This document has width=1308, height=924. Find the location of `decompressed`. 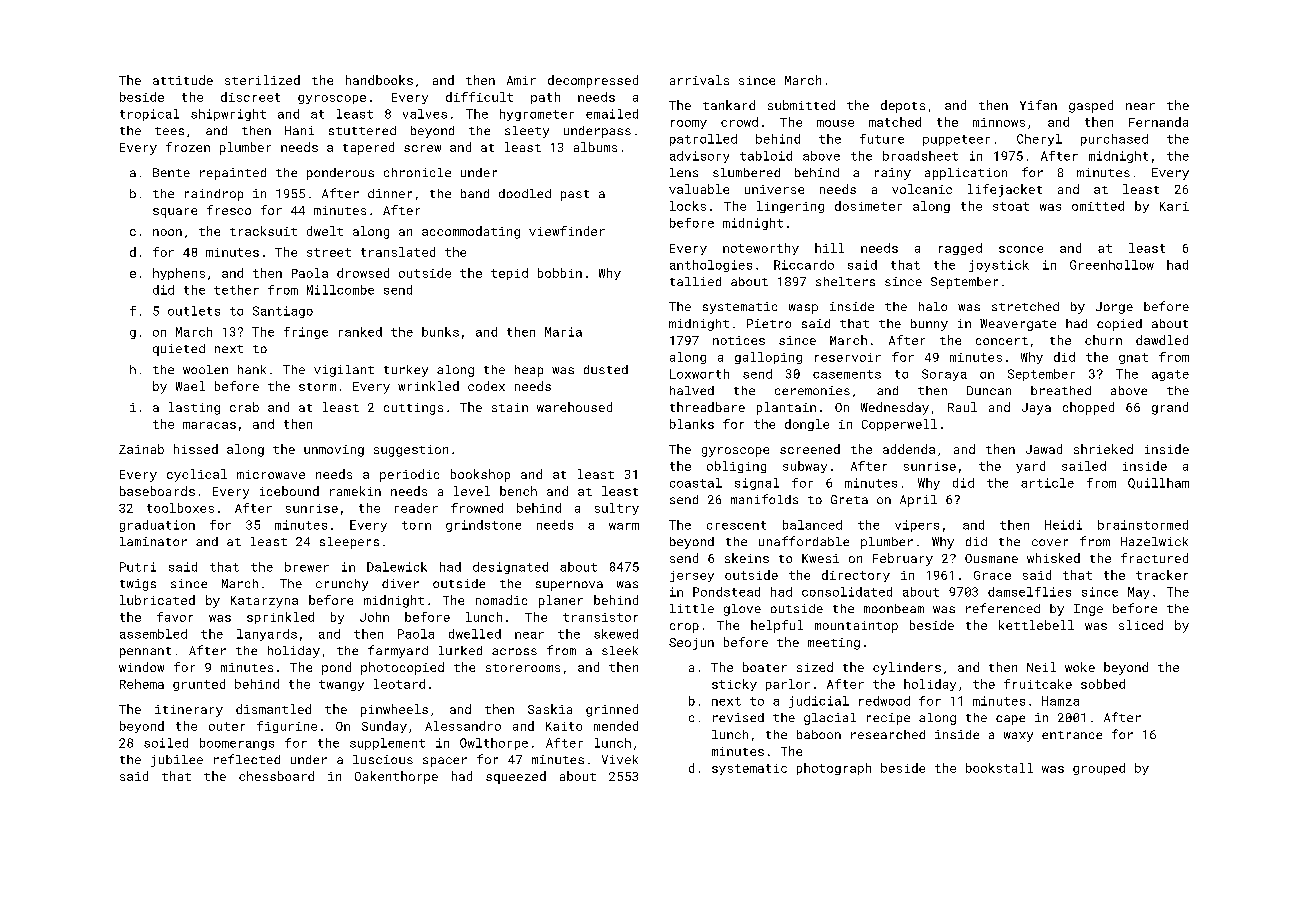

decompressed is located at coordinates (593, 81).
